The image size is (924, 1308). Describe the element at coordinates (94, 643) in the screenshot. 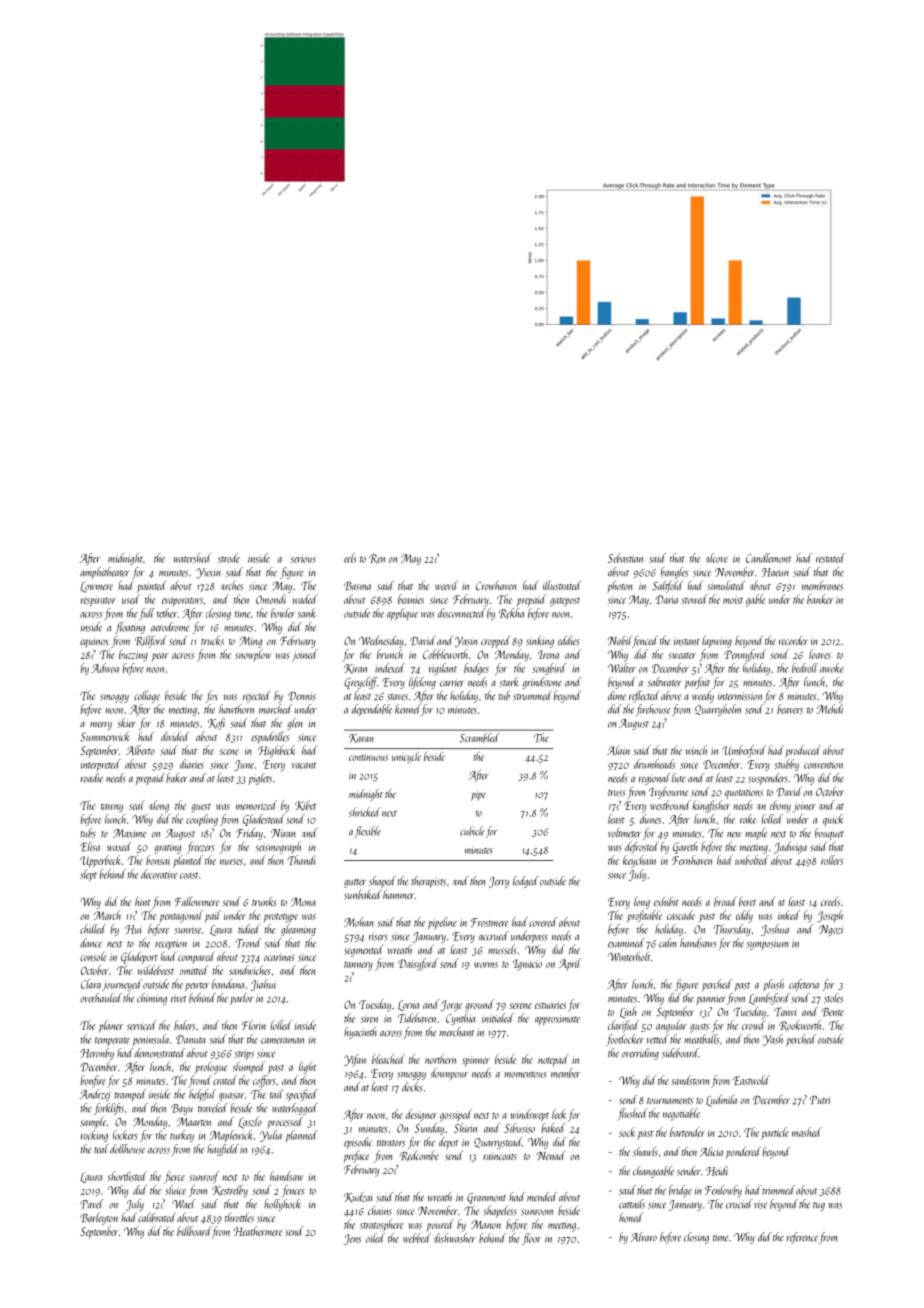

I see `equinox` at that location.
